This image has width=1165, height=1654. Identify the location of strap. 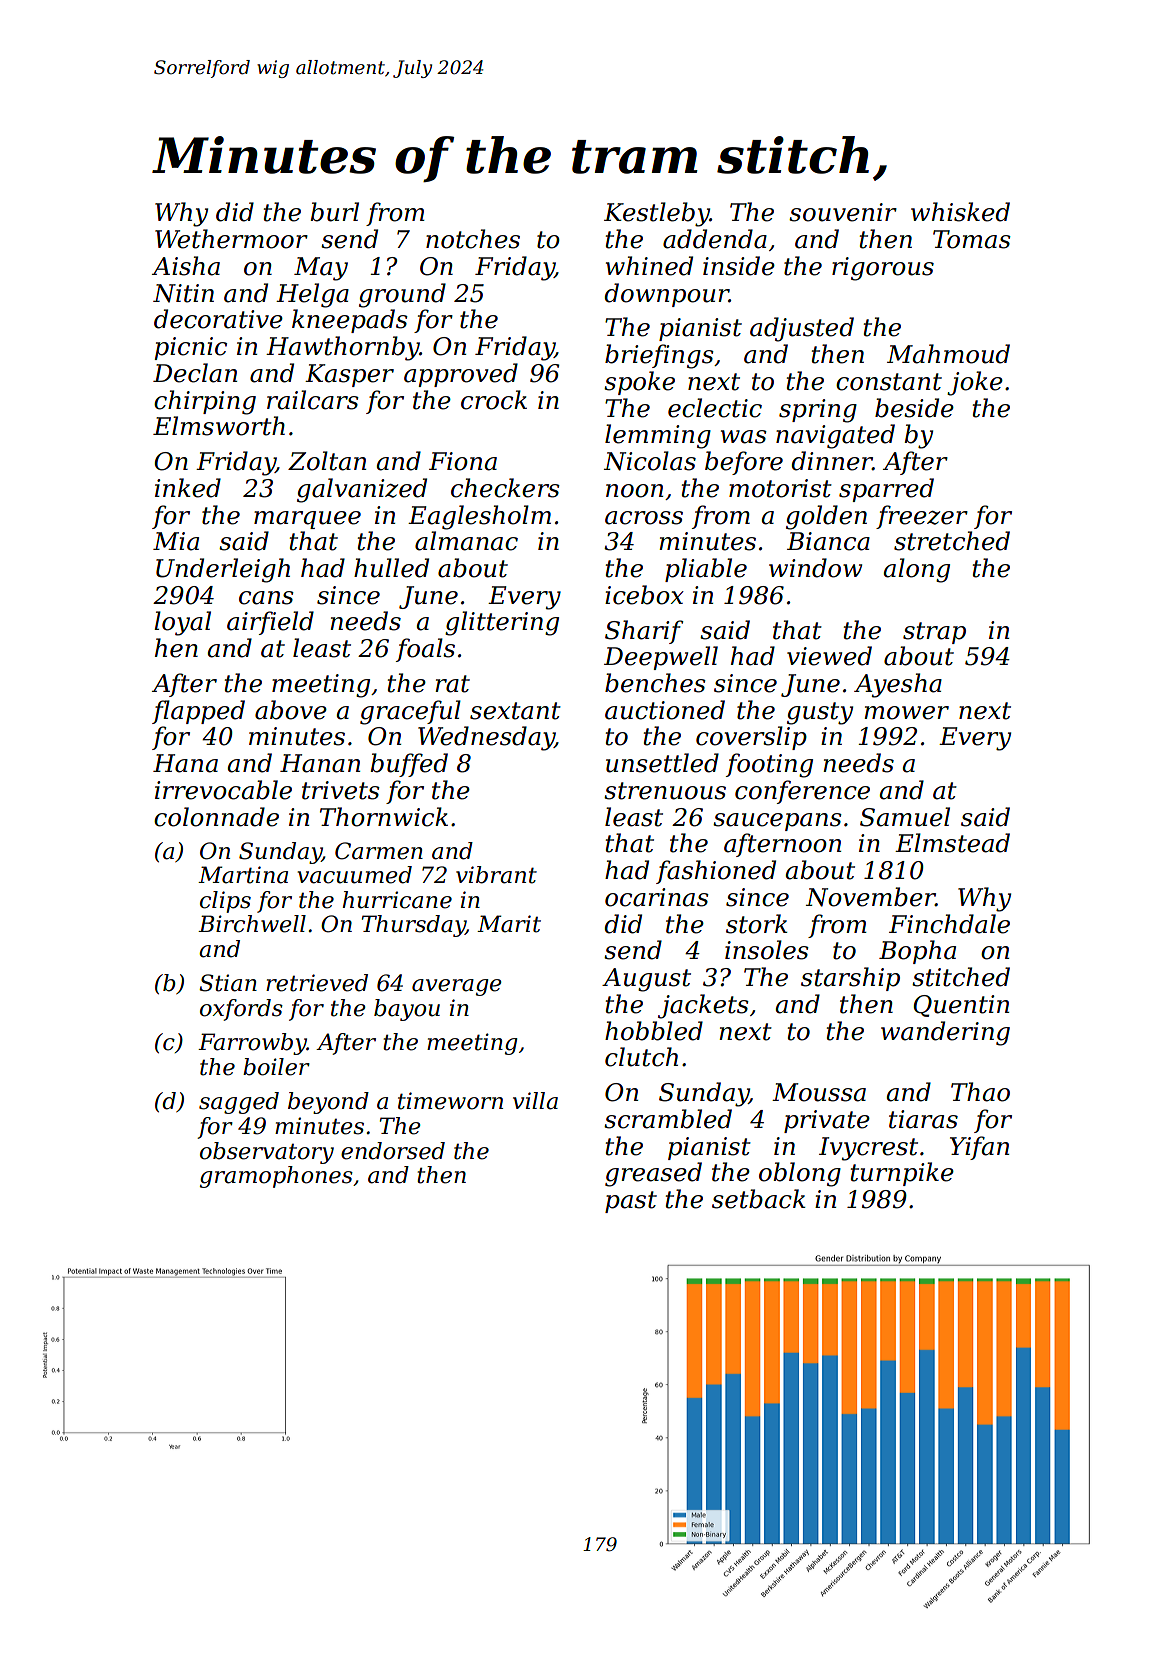
(934, 633).
